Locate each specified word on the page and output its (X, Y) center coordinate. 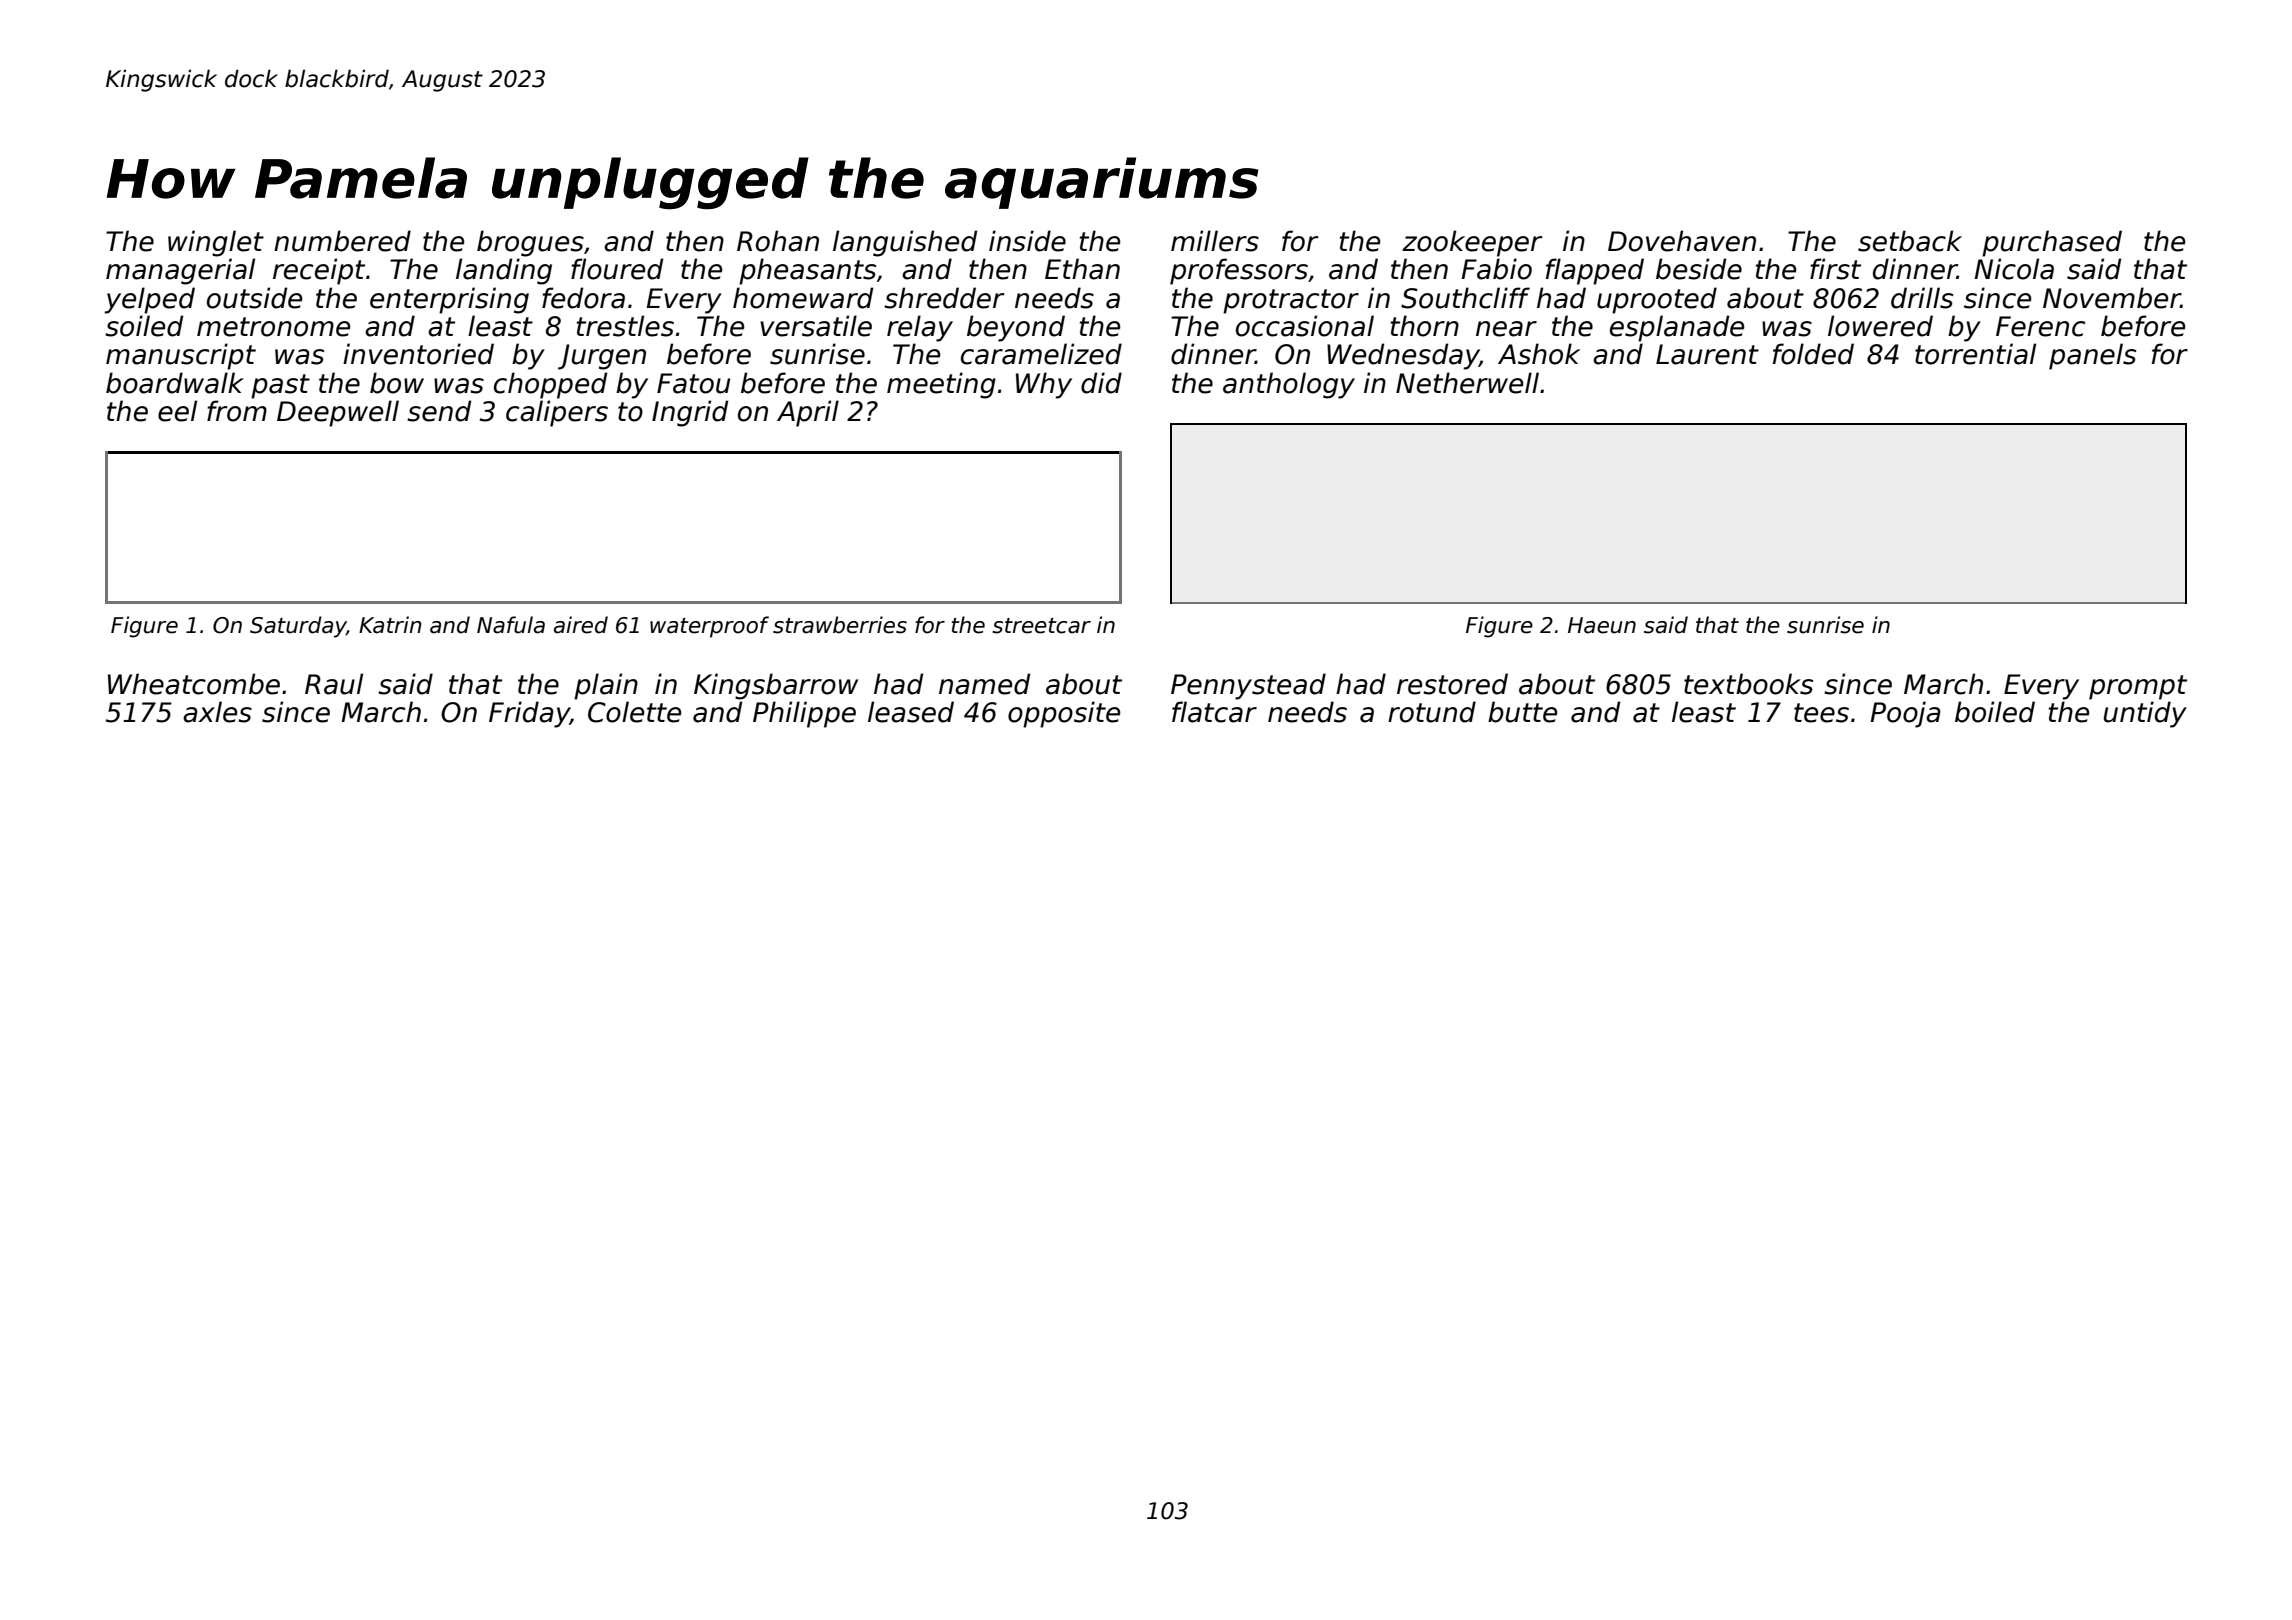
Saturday (298, 627)
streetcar (1041, 626)
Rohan (778, 241)
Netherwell (1467, 383)
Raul (334, 684)
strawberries (840, 625)
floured (617, 269)
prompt (2138, 687)
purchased (2052, 243)
